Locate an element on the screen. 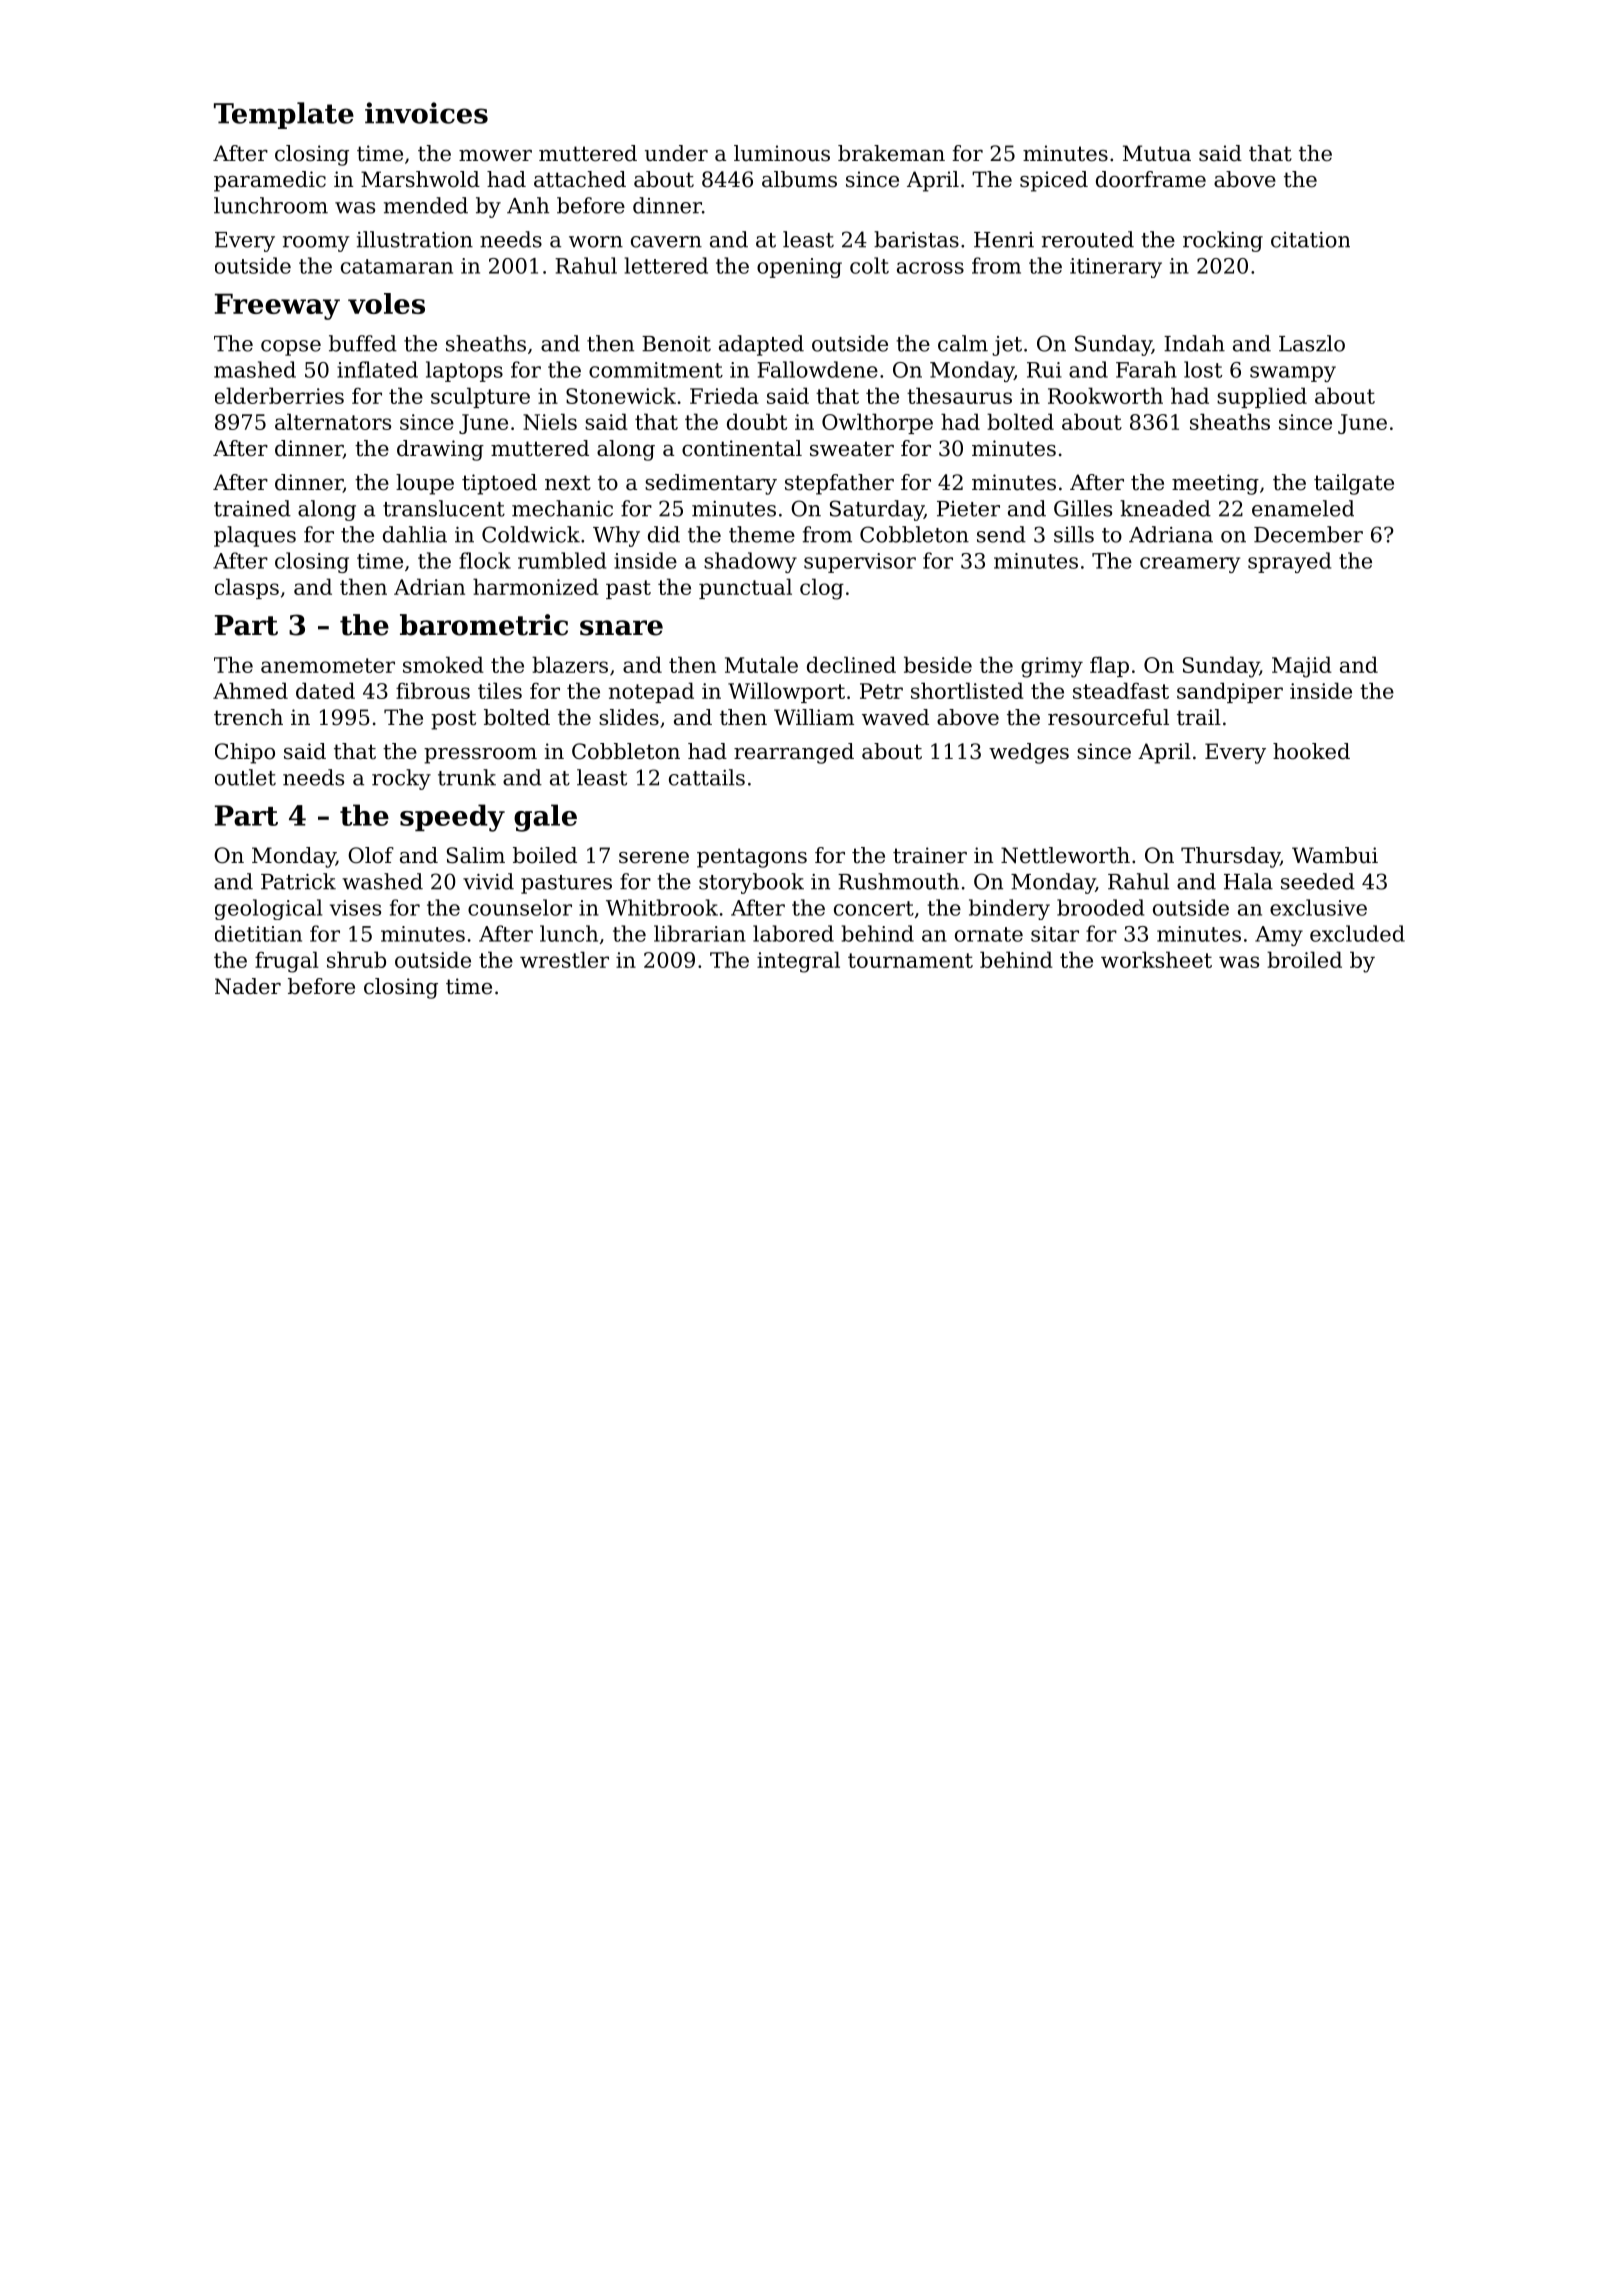 The image size is (1620, 2292). broiled is located at coordinates (1304, 959).
